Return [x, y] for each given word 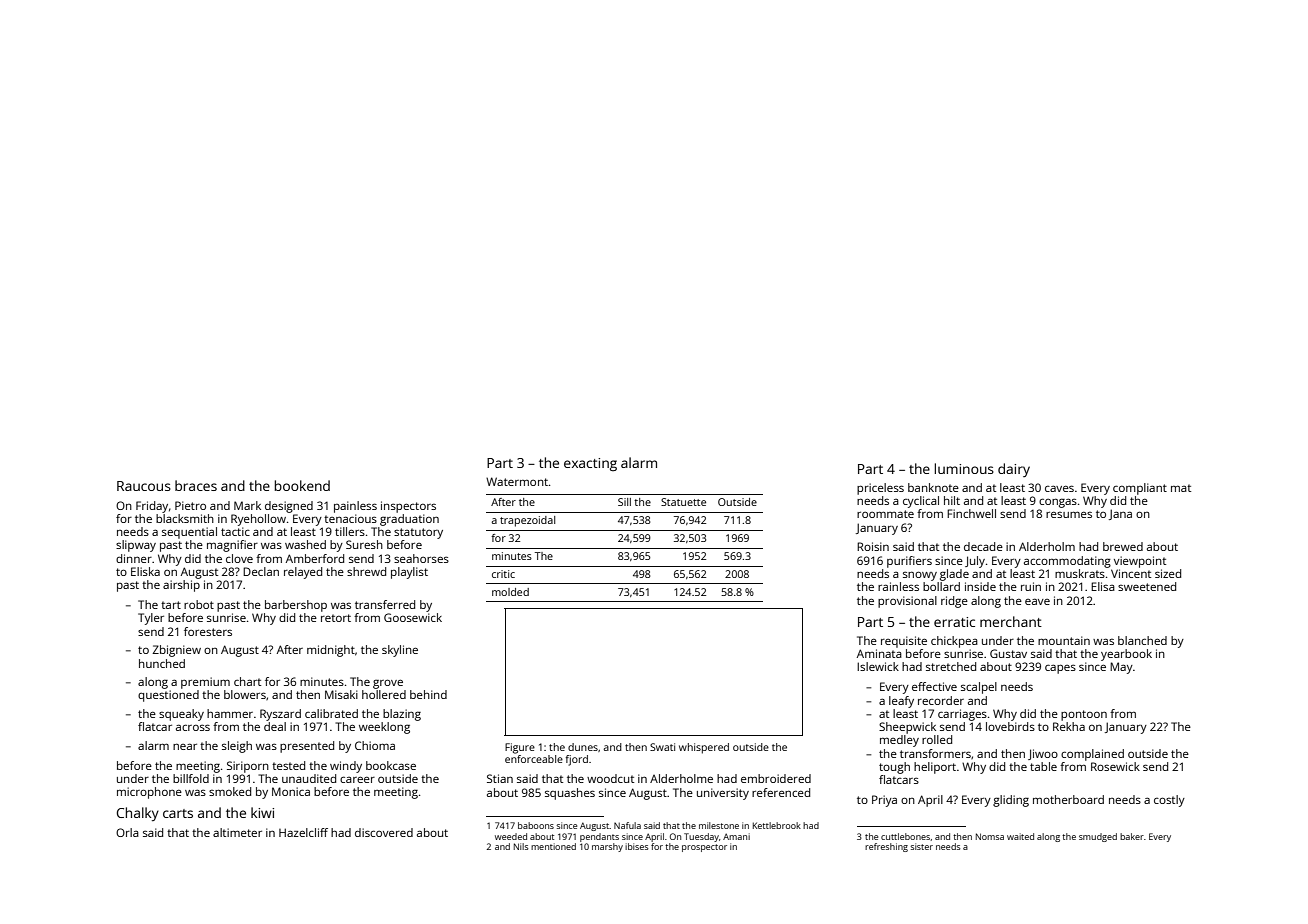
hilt [952, 500]
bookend [302, 485]
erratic [954, 622]
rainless [898, 586]
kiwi [262, 812]
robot [199, 604]
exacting [590, 464]
